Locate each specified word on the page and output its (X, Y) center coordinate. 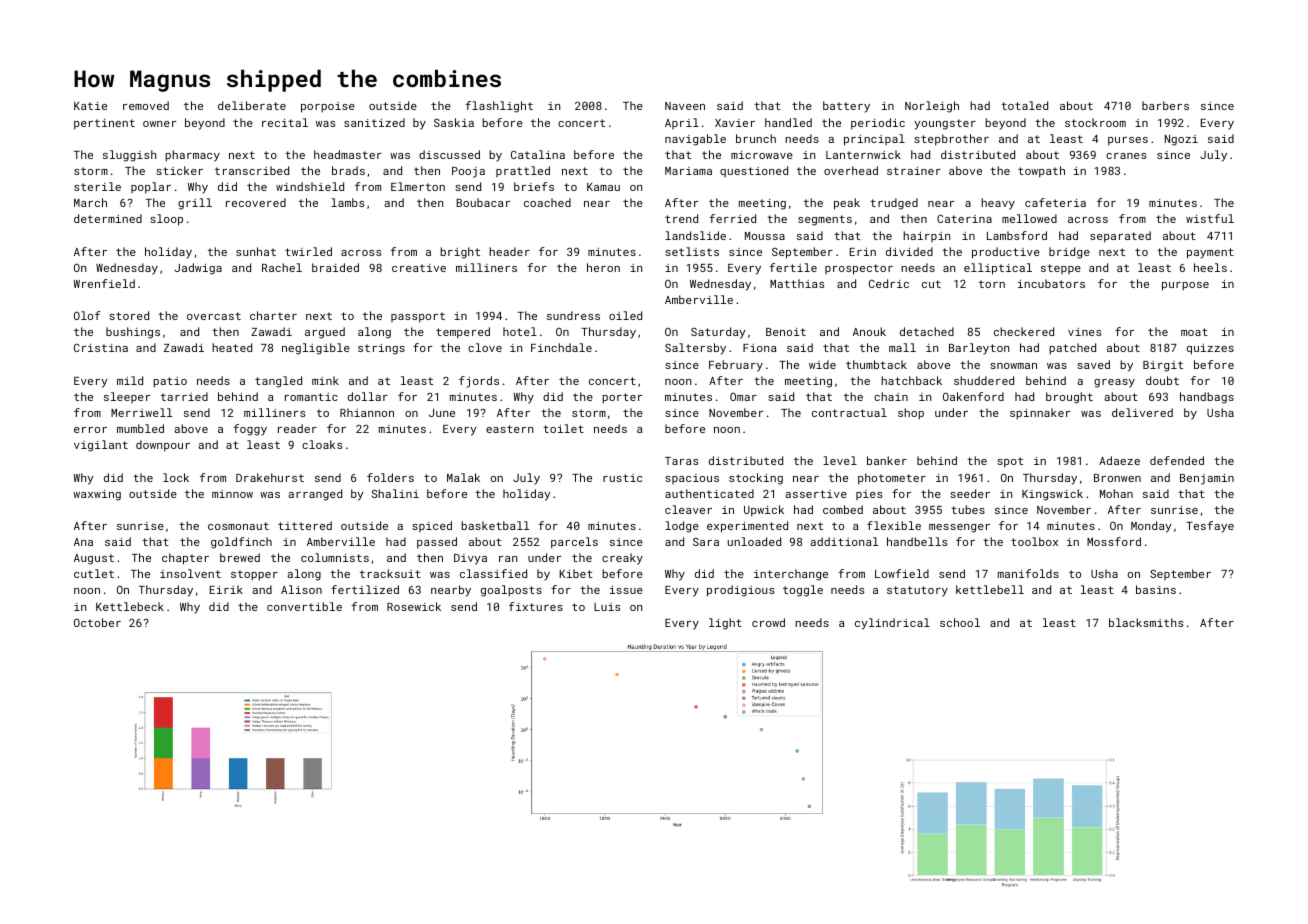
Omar (743, 396)
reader (297, 428)
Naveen (685, 106)
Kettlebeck (130, 606)
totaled (1024, 105)
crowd (768, 622)
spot (1010, 462)
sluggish (130, 156)
